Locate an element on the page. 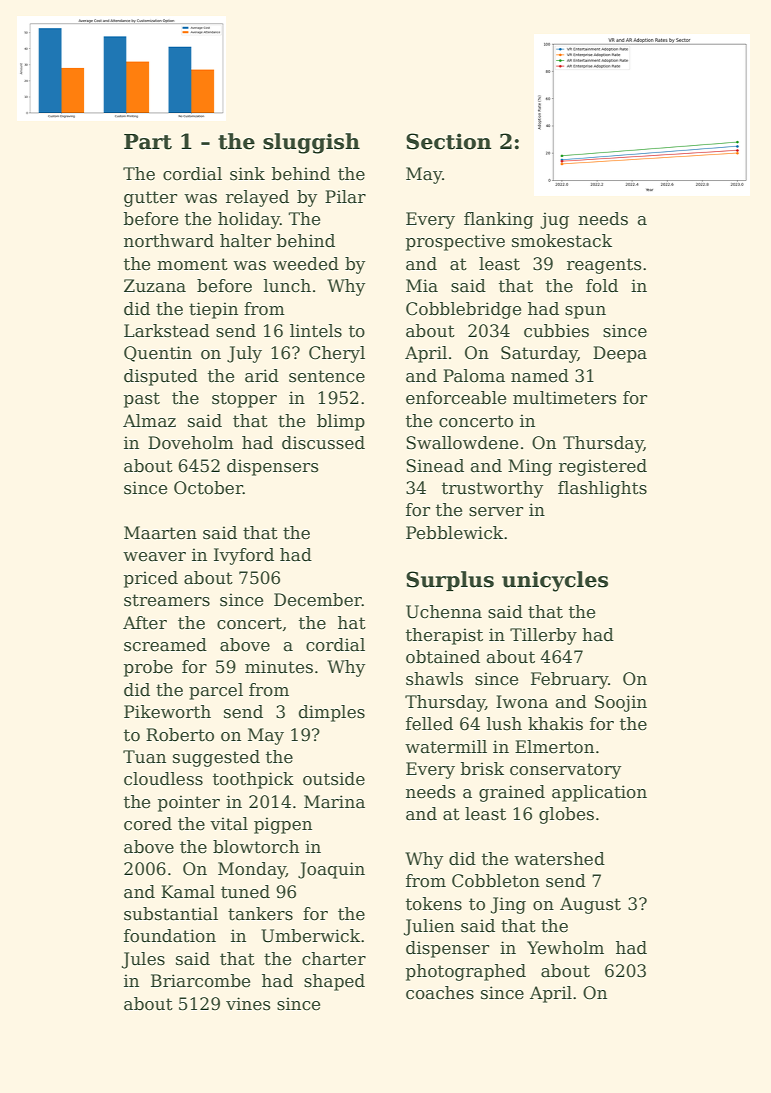 The width and height of the page is (771, 1093). sluggish is located at coordinates (311, 143).
